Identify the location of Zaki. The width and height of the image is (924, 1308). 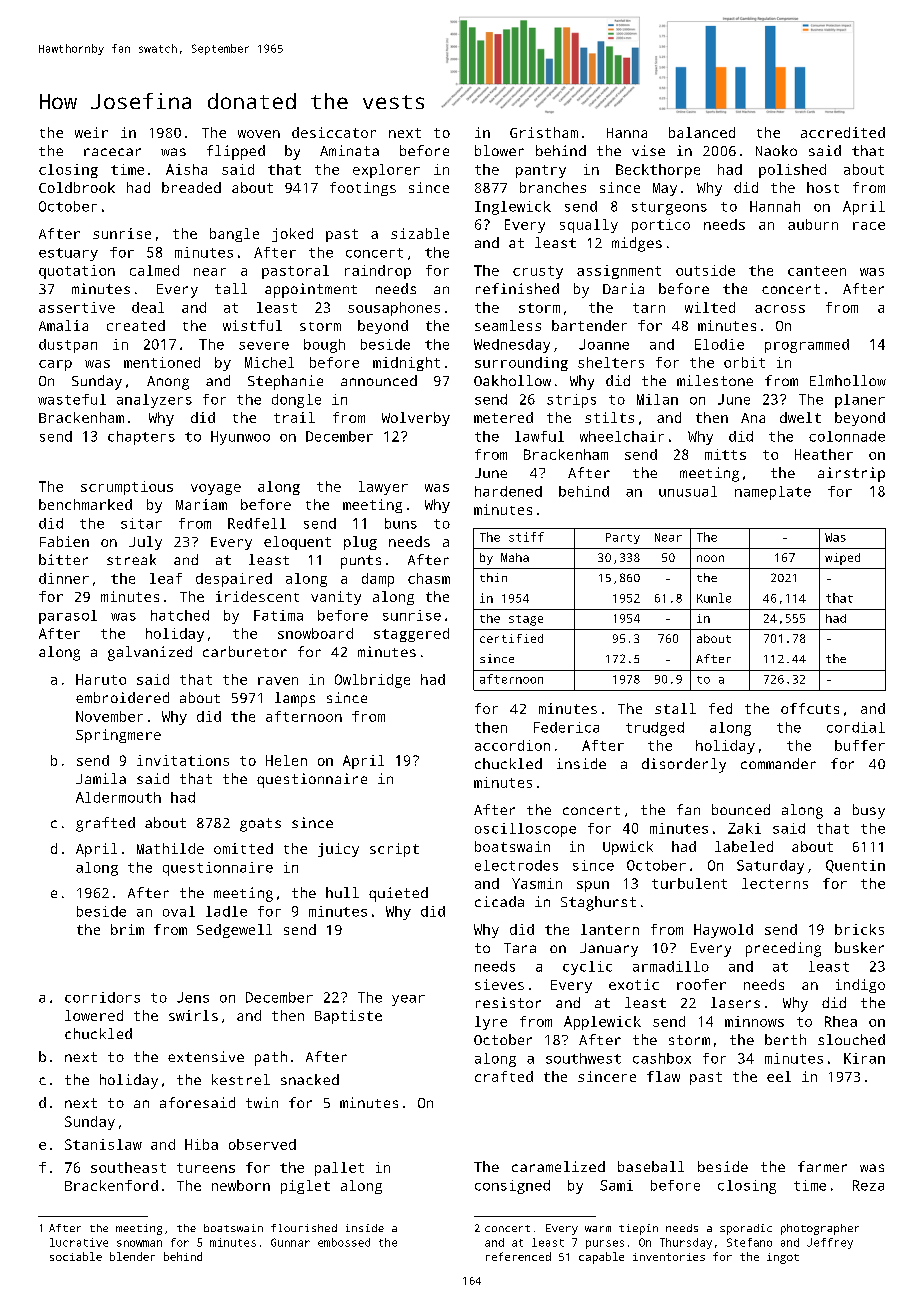
(744, 828).
